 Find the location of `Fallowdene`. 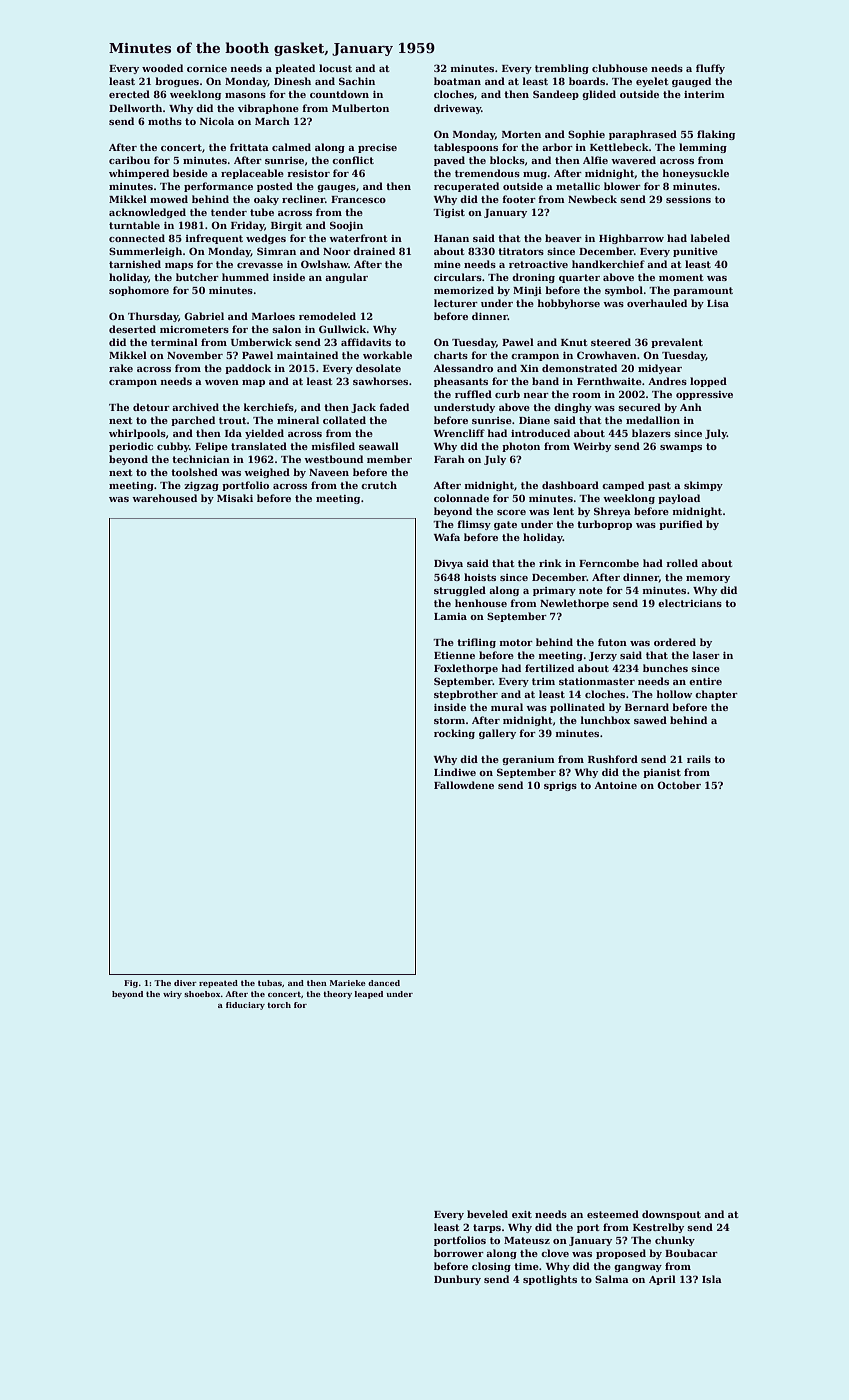

Fallowdene is located at coordinates (464, 785).
